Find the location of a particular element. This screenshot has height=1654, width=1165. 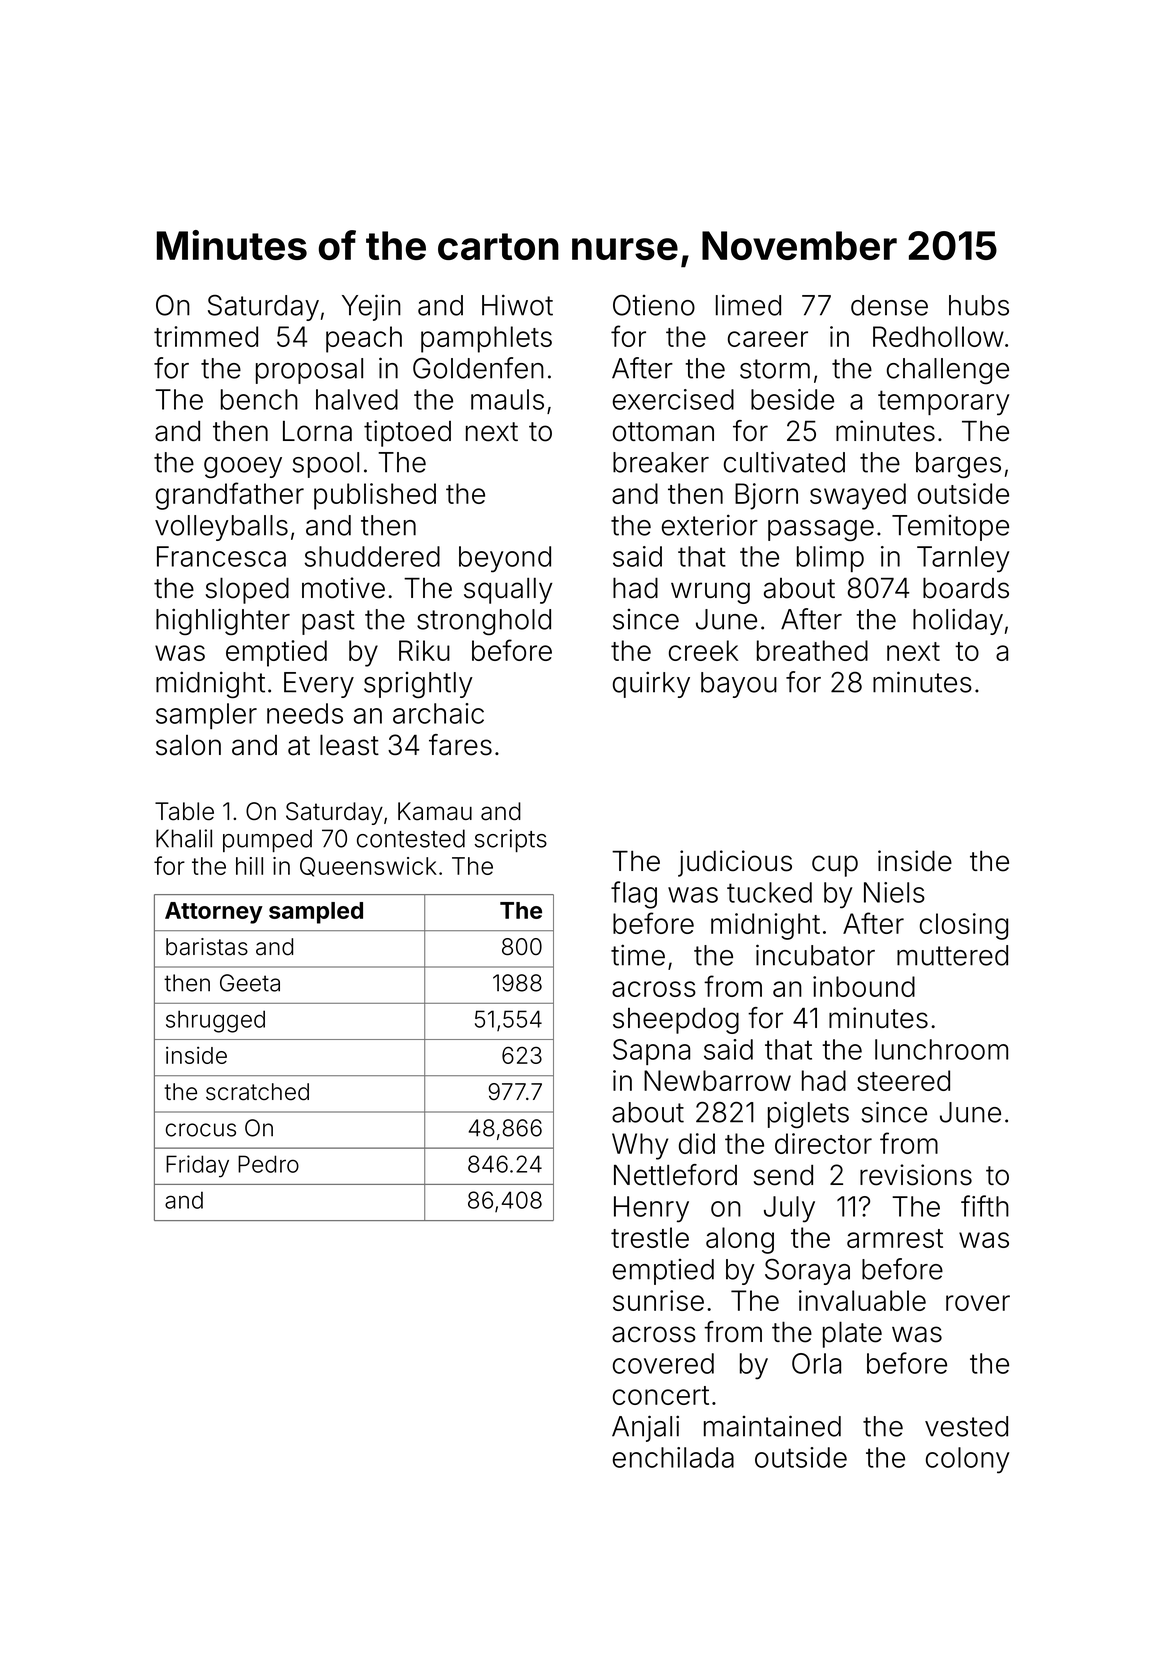

enchilada is located at coordinates (673, 1457).
